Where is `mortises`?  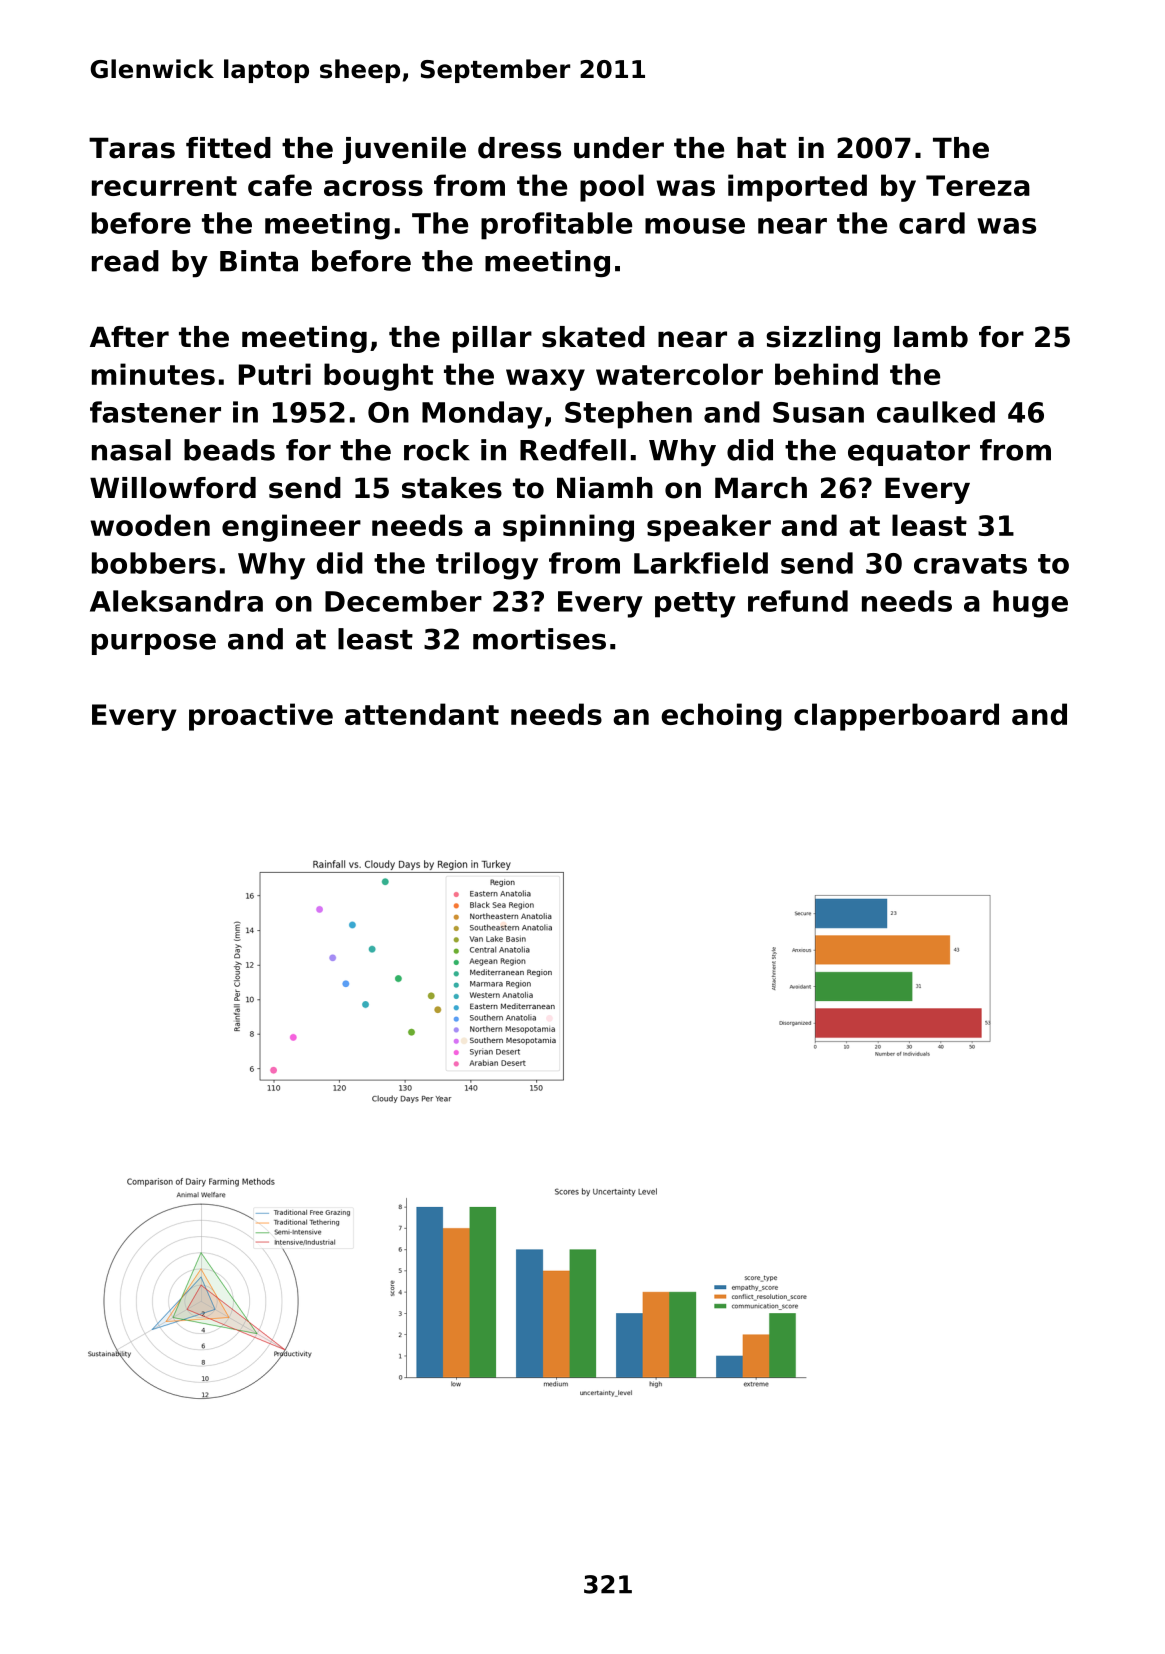 mortises is located at coordinates (539, 639).
